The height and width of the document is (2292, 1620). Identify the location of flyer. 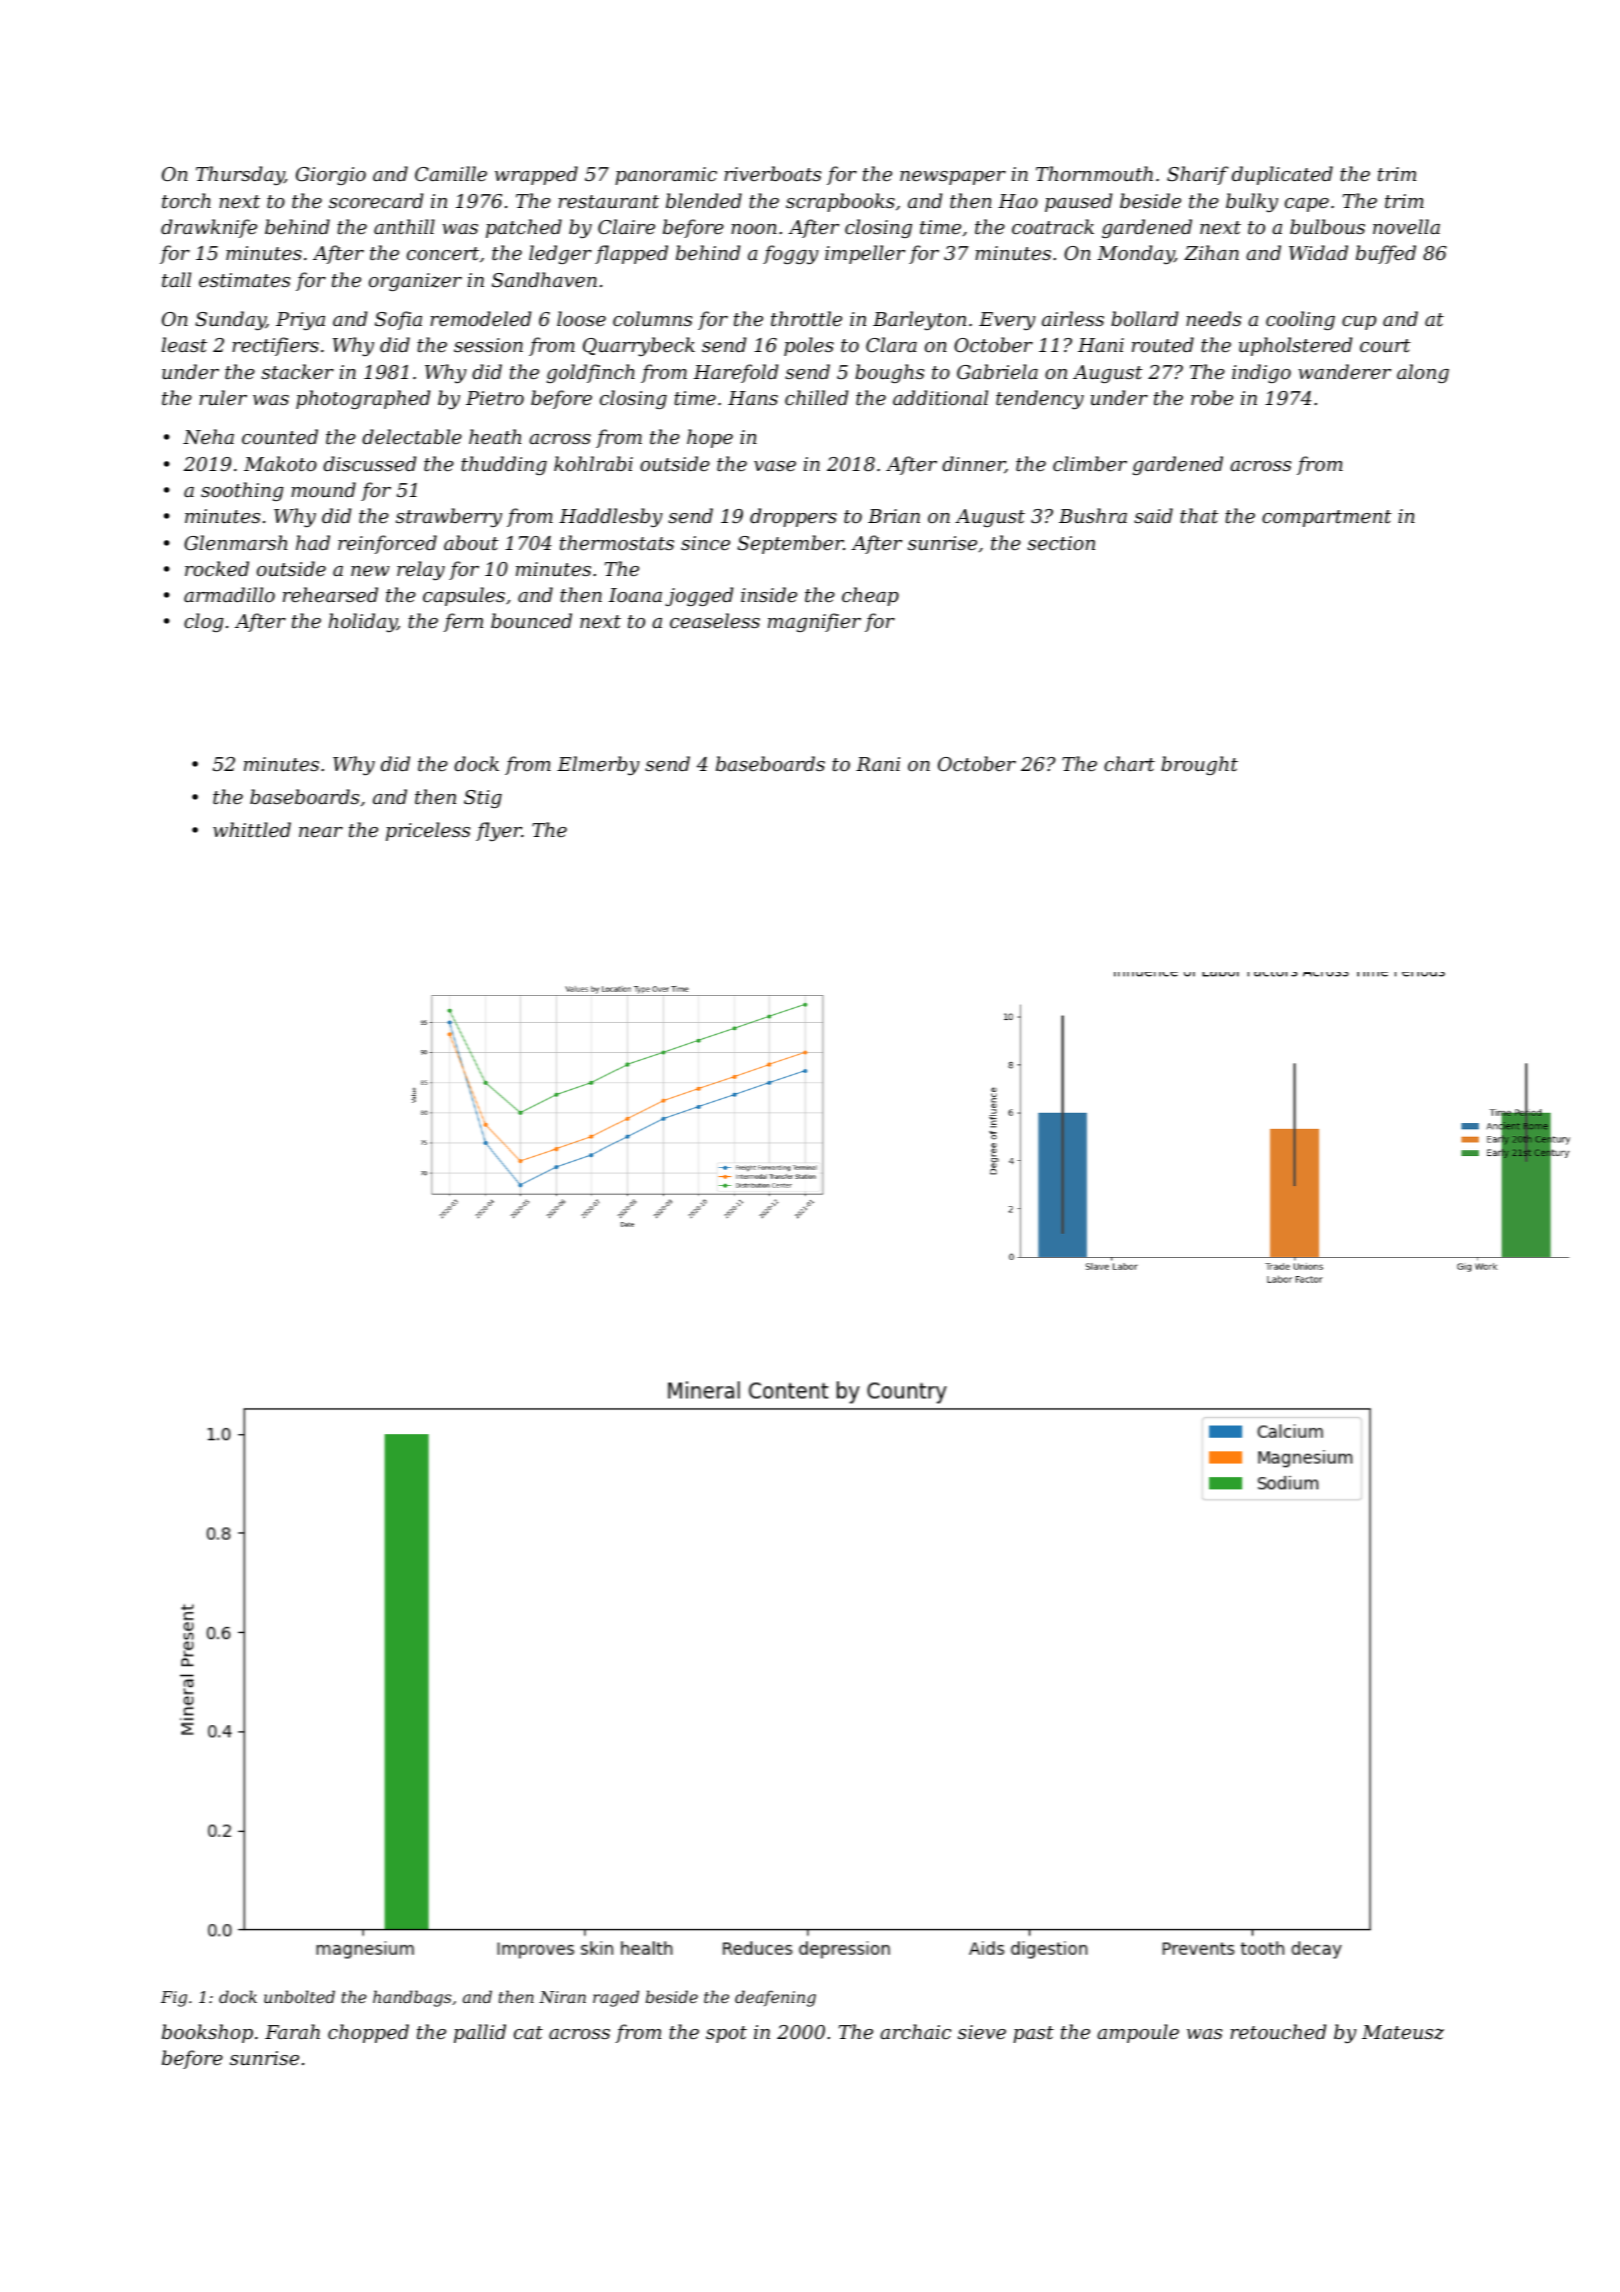
(499, 831).
